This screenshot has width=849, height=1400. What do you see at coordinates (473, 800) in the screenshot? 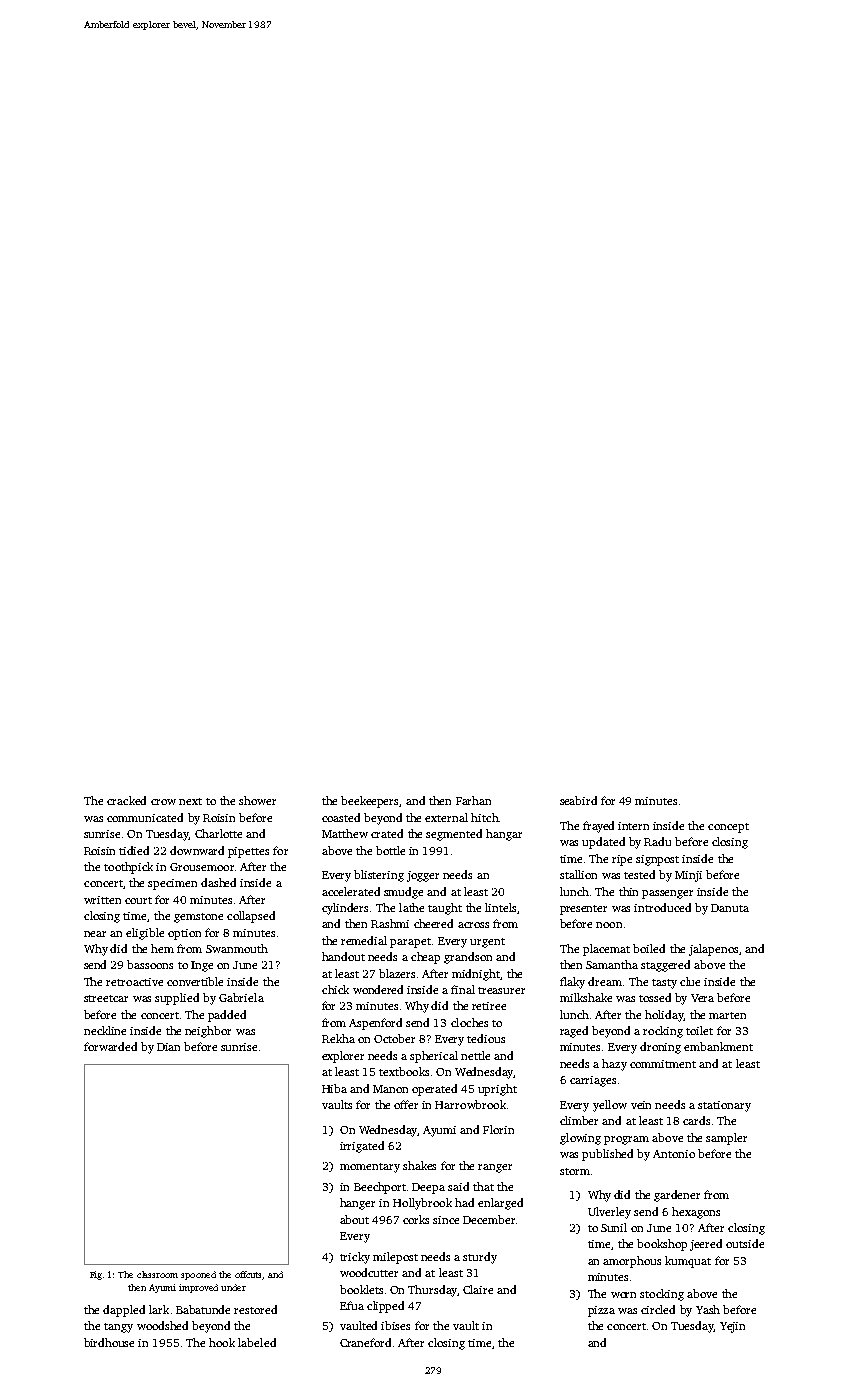
I see `Farhan` at bounding box center [473, 800].
